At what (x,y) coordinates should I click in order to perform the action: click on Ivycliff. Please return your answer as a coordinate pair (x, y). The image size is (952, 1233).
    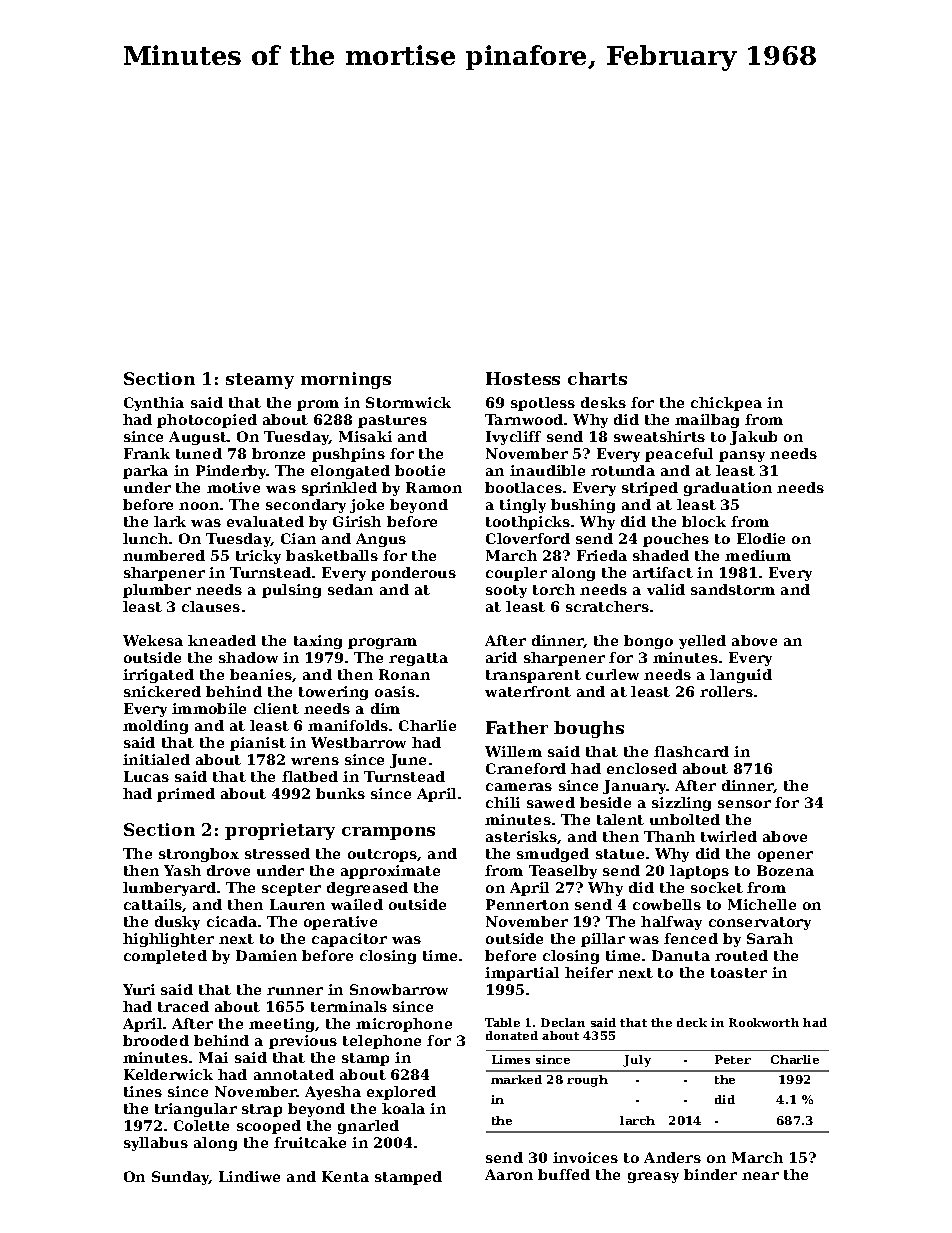
    Looking at the image, I should click on (513, 438).
